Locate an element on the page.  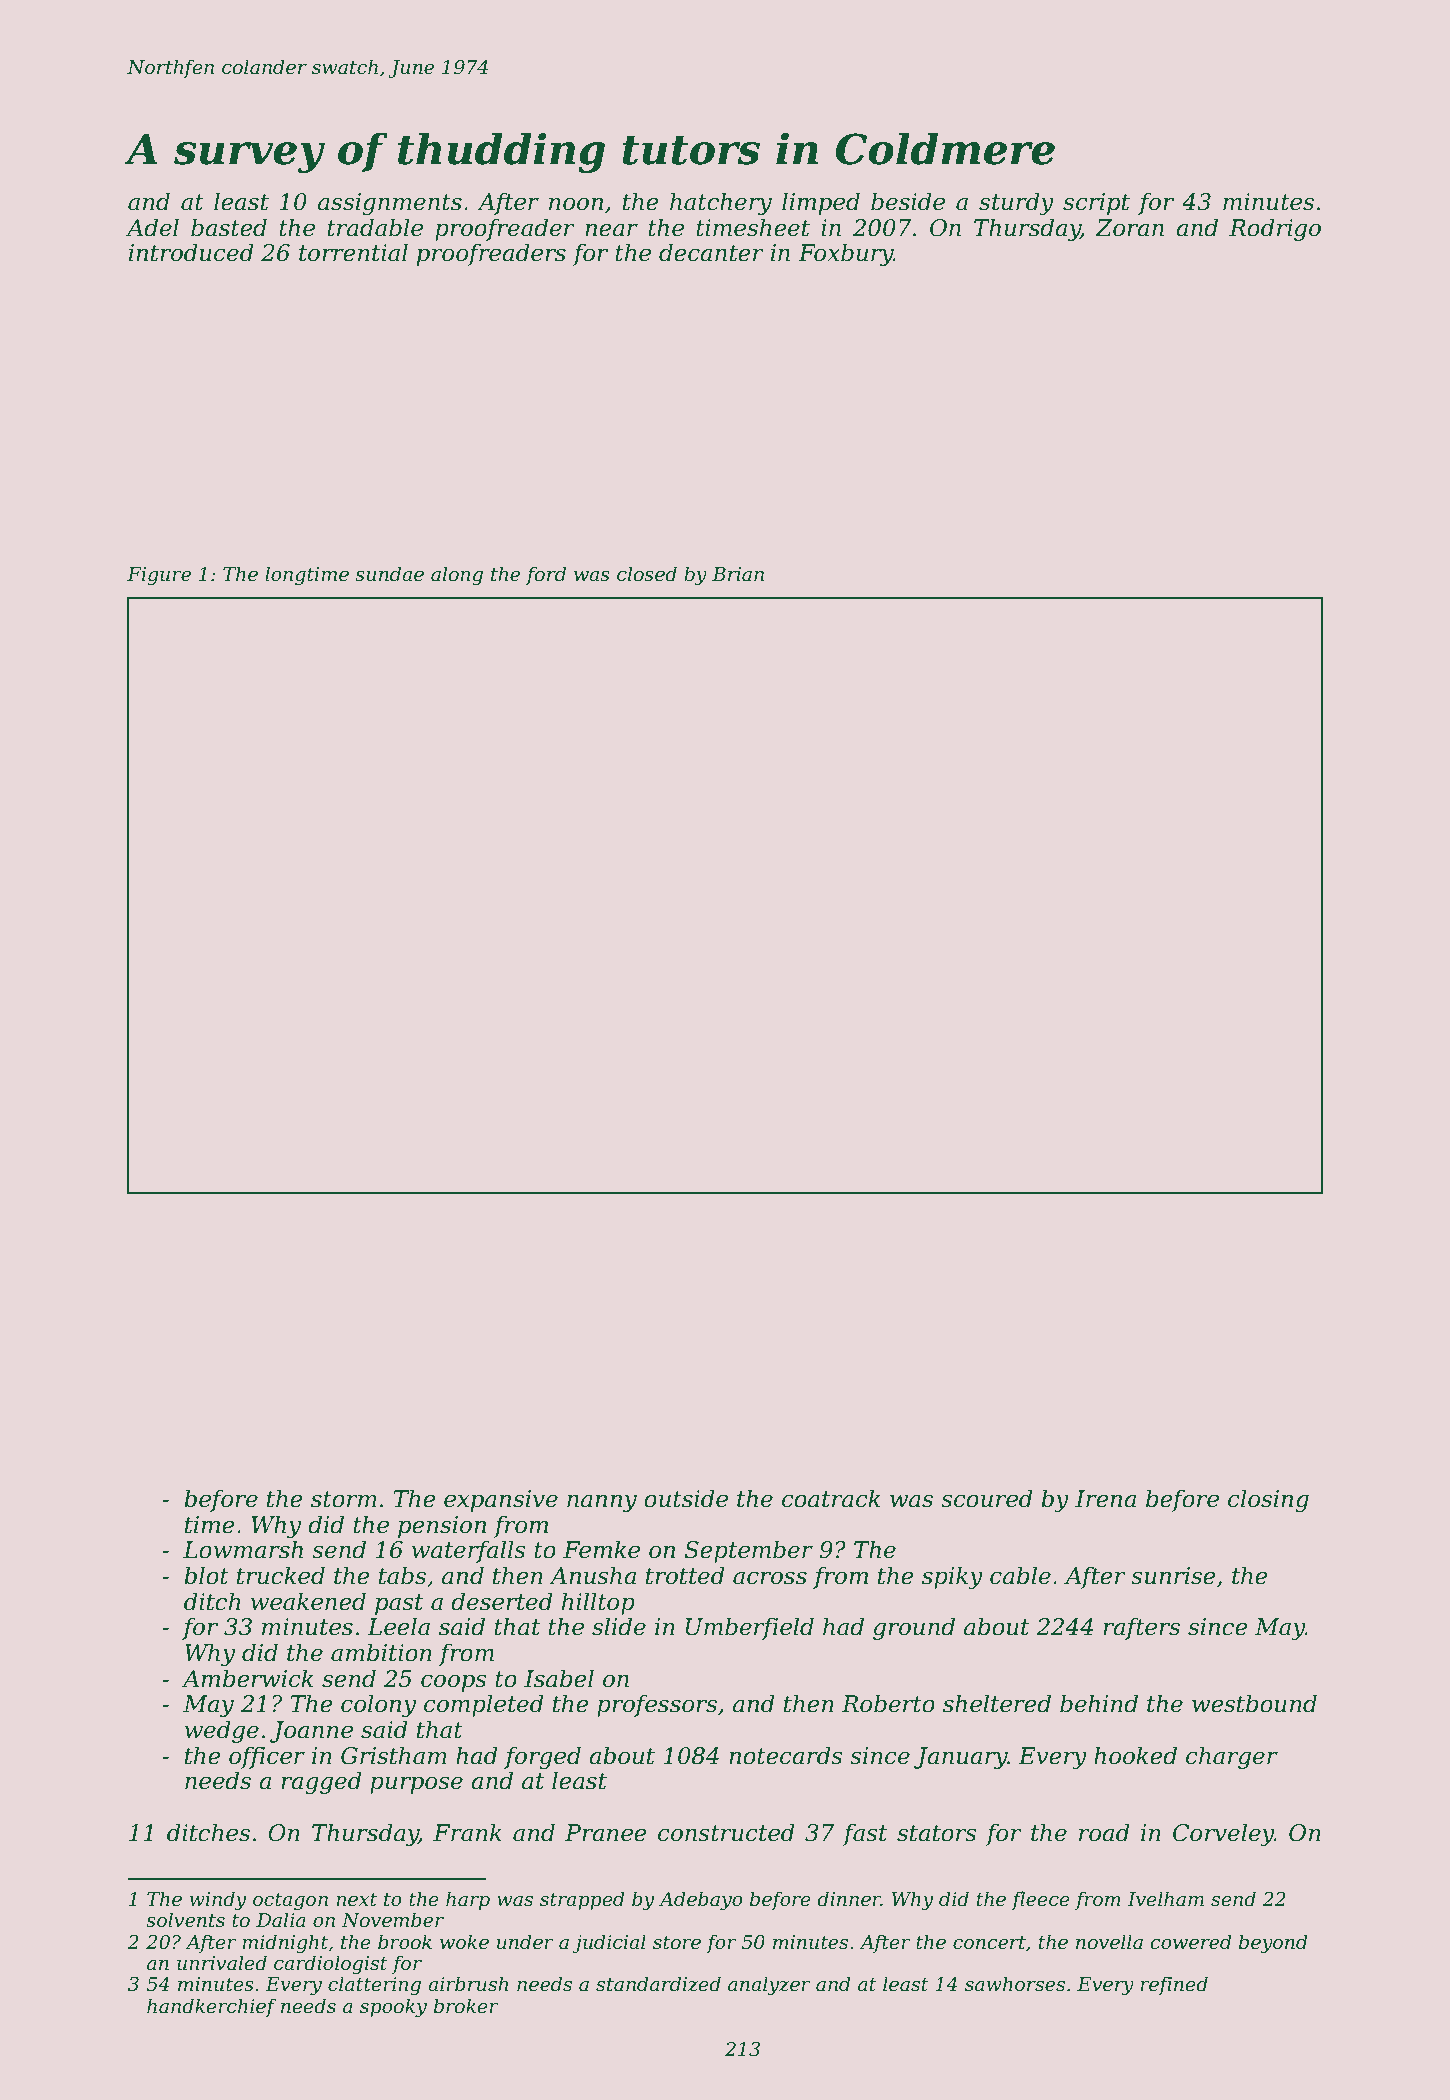
judicial is located at coordinates (609, 1943).
